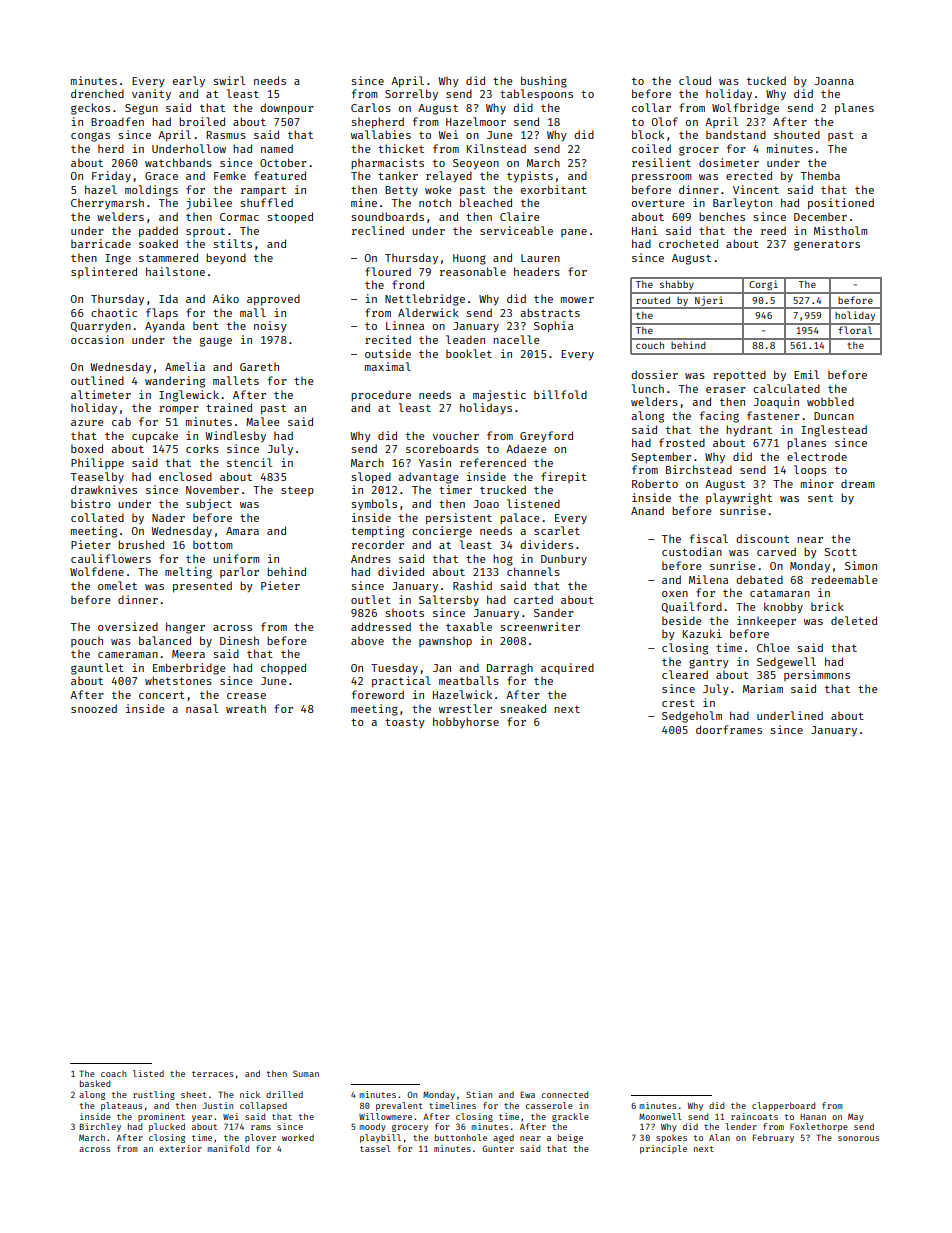 This screenshot has width=952, height=1233. I want to click on persimmons, so click(817, 675).
